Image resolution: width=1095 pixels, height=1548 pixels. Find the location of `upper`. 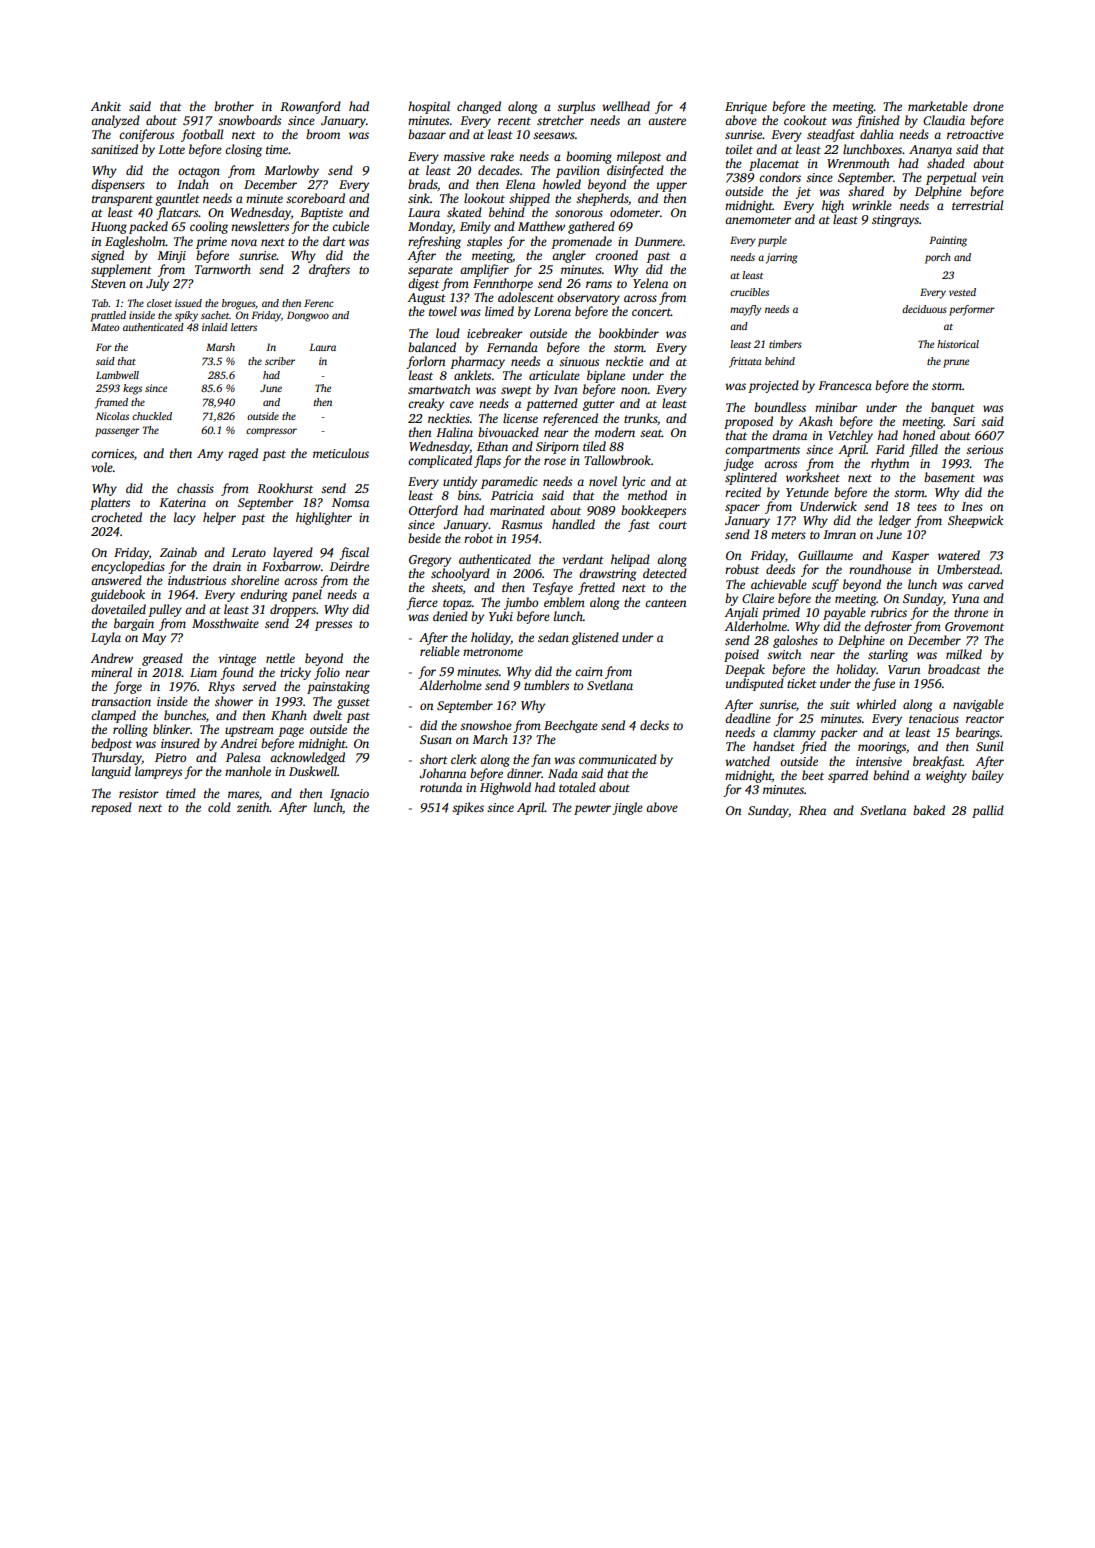

upper is located at coordinates (672, 187).
